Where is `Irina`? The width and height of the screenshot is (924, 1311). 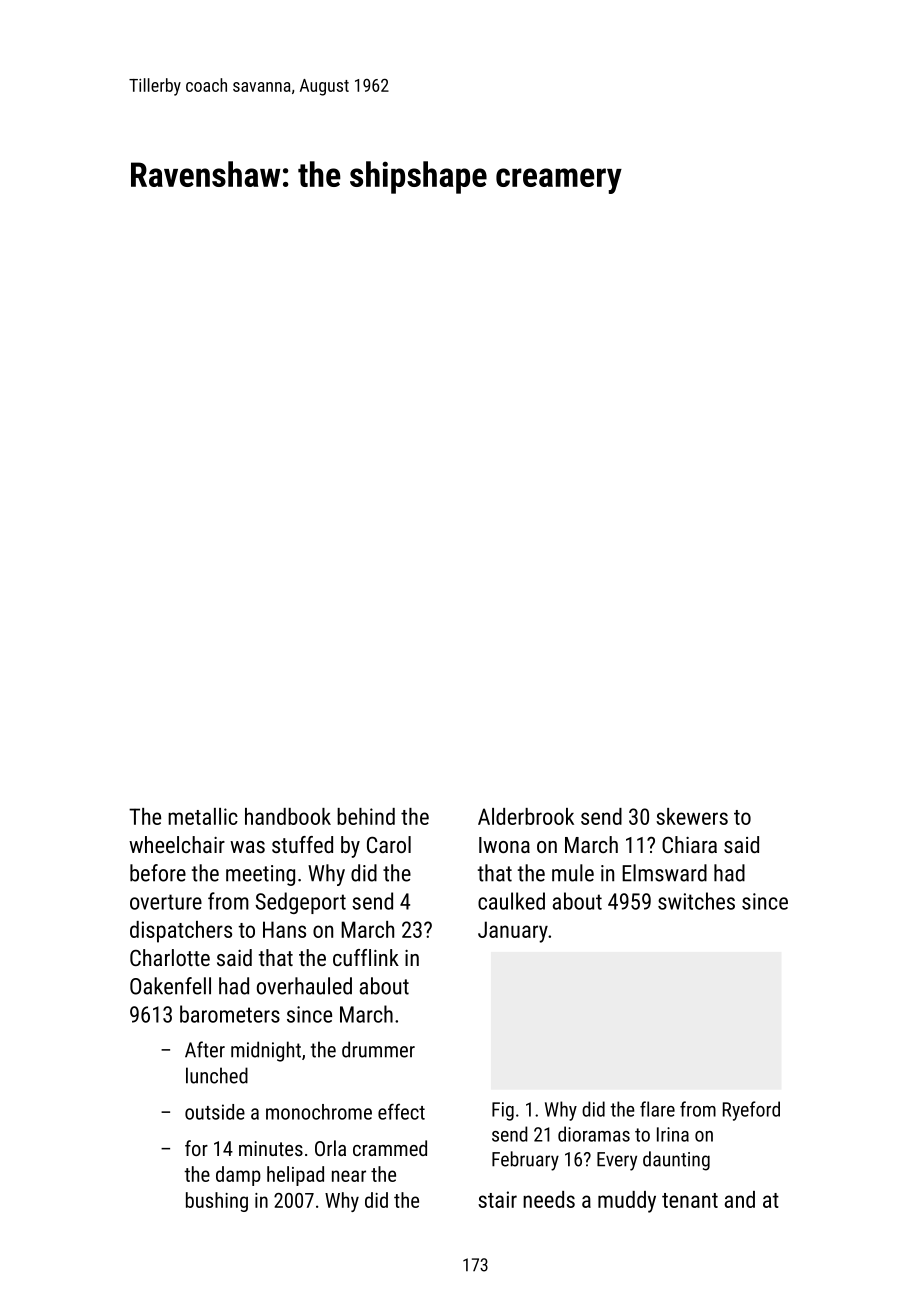 Irina is located at coordinates (673, 1134).
